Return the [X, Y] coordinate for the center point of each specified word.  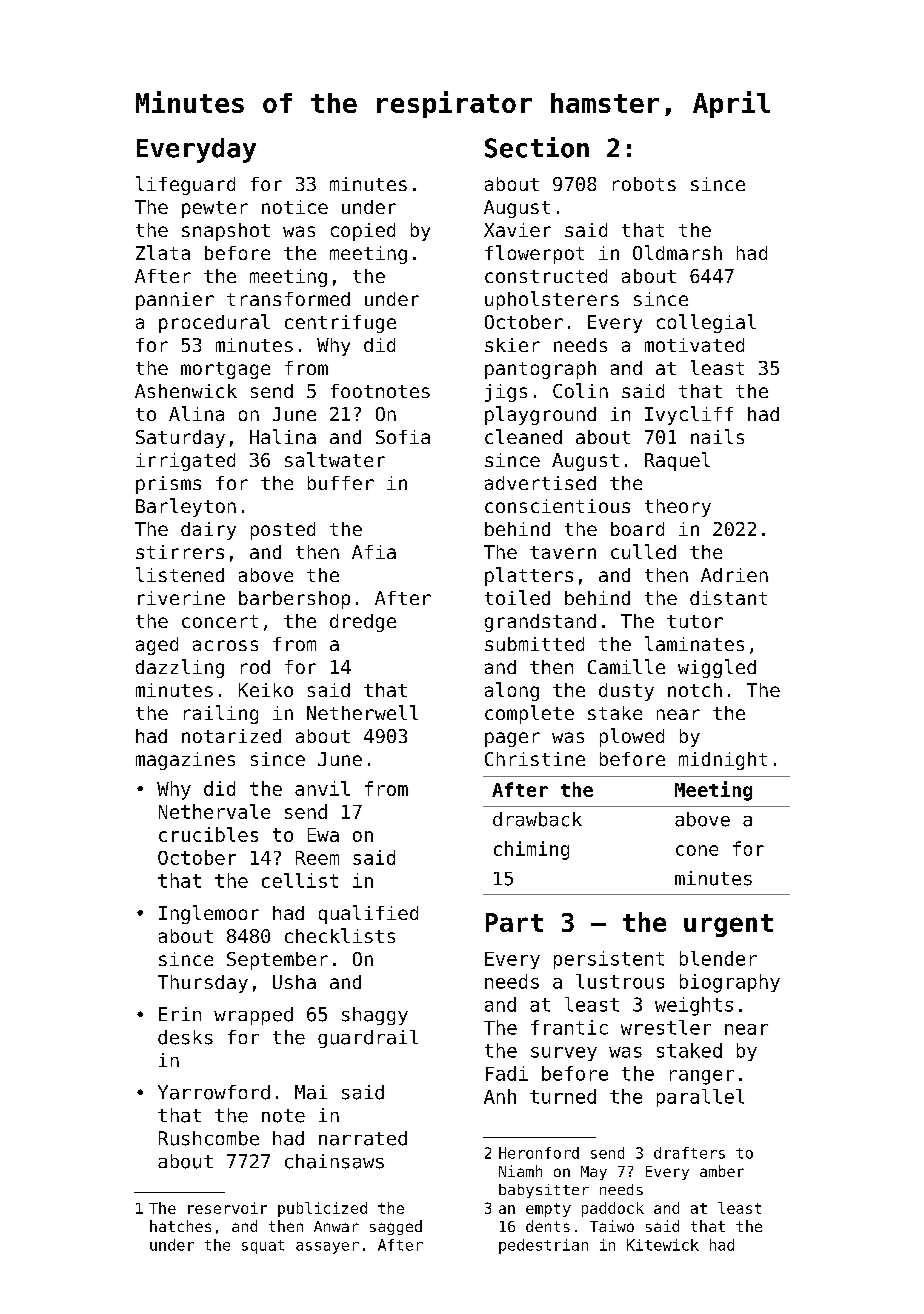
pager [512, 739]
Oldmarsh [677, 252]
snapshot [226, 232]
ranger [702, 1077]
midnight [723, 761]
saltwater [335, 459]
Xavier [517, 230]
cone [697, 850]
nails [717, 436]
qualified [368, 914]
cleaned [523, 436]
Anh [500, 1096]
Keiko [266, 690]
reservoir [227, 1208]
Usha [294, 982]
